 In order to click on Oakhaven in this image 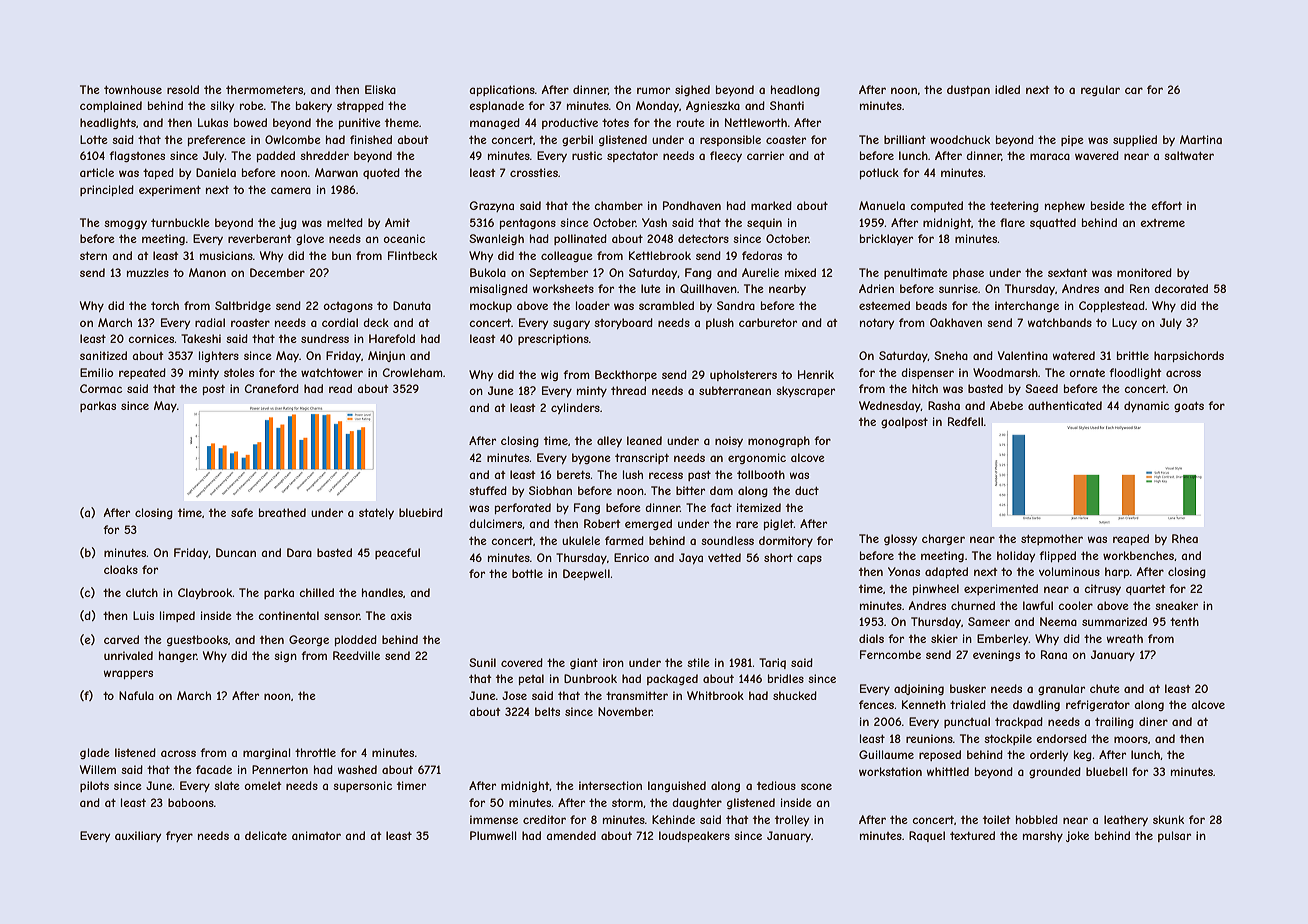, I will do `click(956, 322)`.
